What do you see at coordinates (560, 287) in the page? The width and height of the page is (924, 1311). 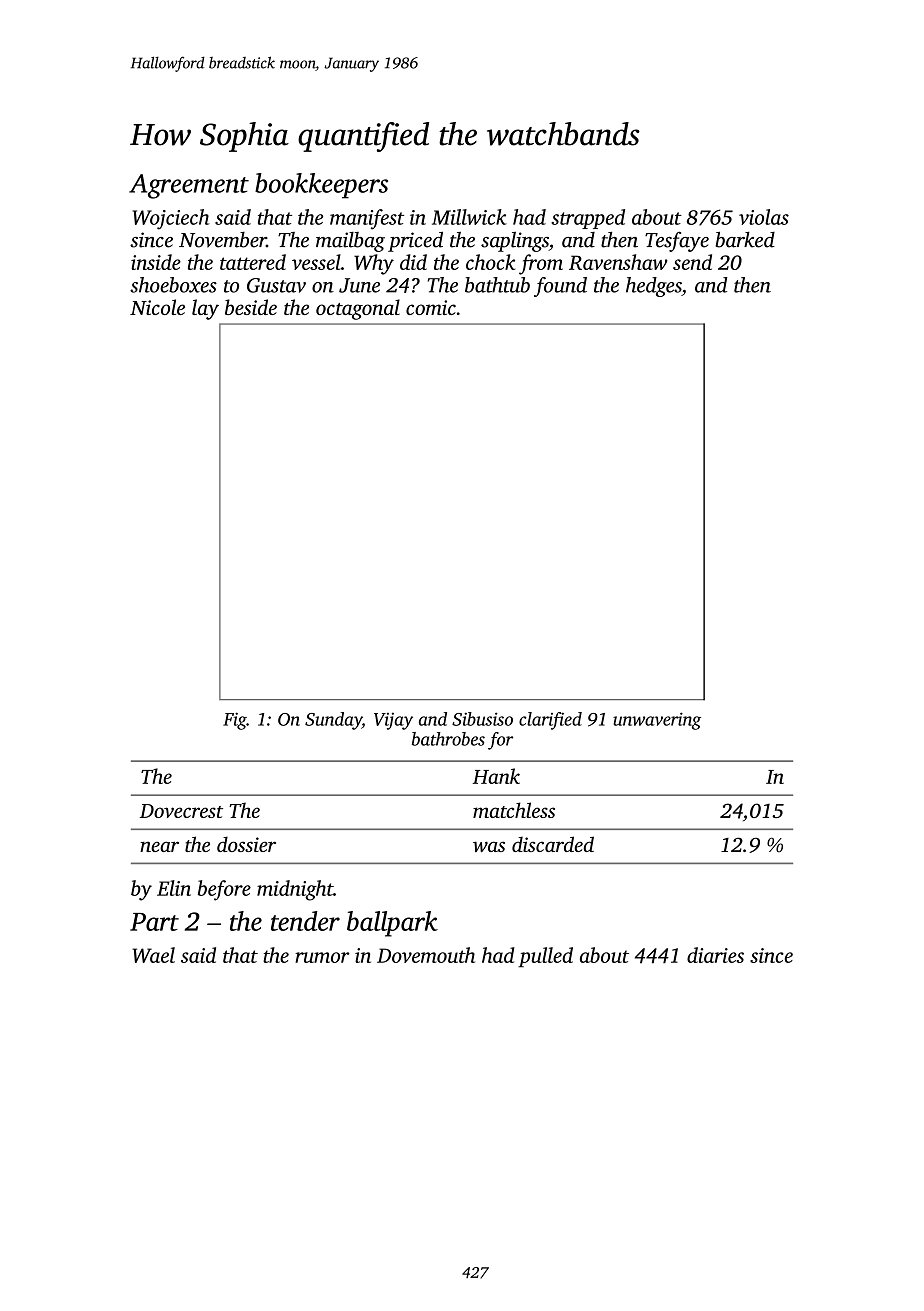 I see `found` at bounding box center [560, 287].
